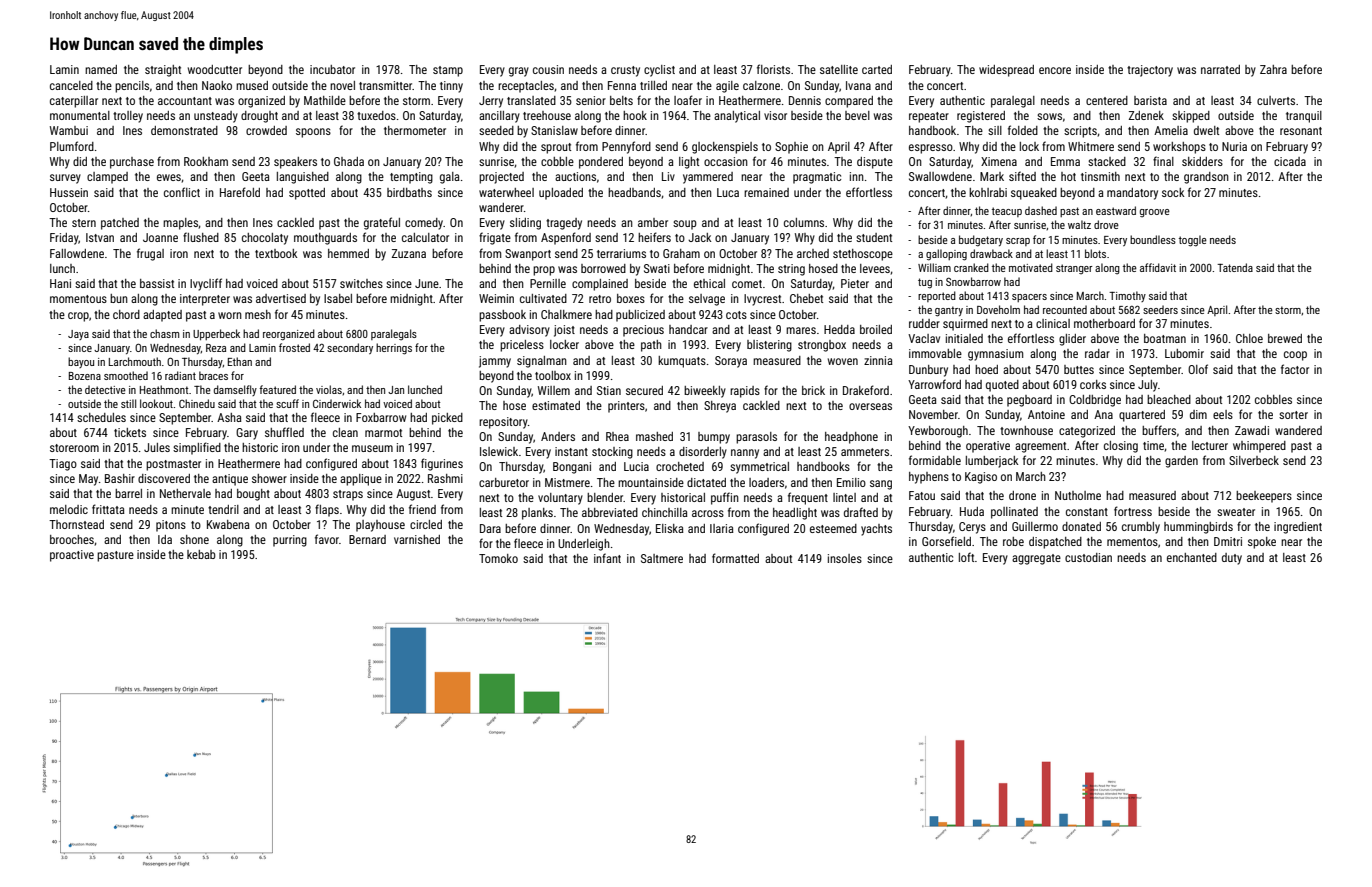 The image size is (1372, 887). What do you see at coordinates (350, 348) in the screenshot?
I see `secondary` at bounding box center [350, 348].
